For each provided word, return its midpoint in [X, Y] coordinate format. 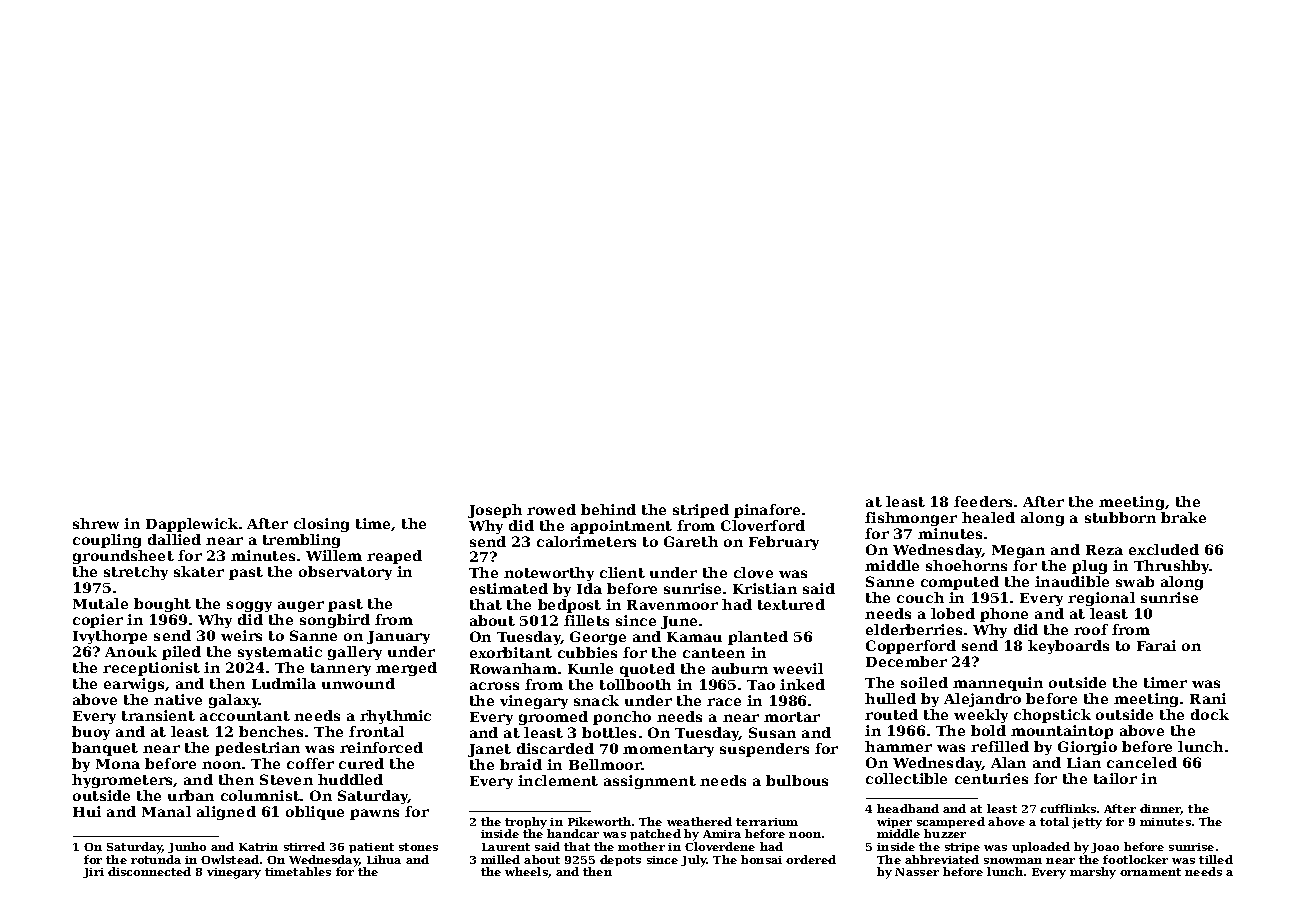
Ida [589, 588]
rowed [551, 509]
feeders [983, 501]
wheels [526, 871]
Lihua [384, 859]
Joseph [495, 511]
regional [1101, 599]
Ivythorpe [110, 637]
